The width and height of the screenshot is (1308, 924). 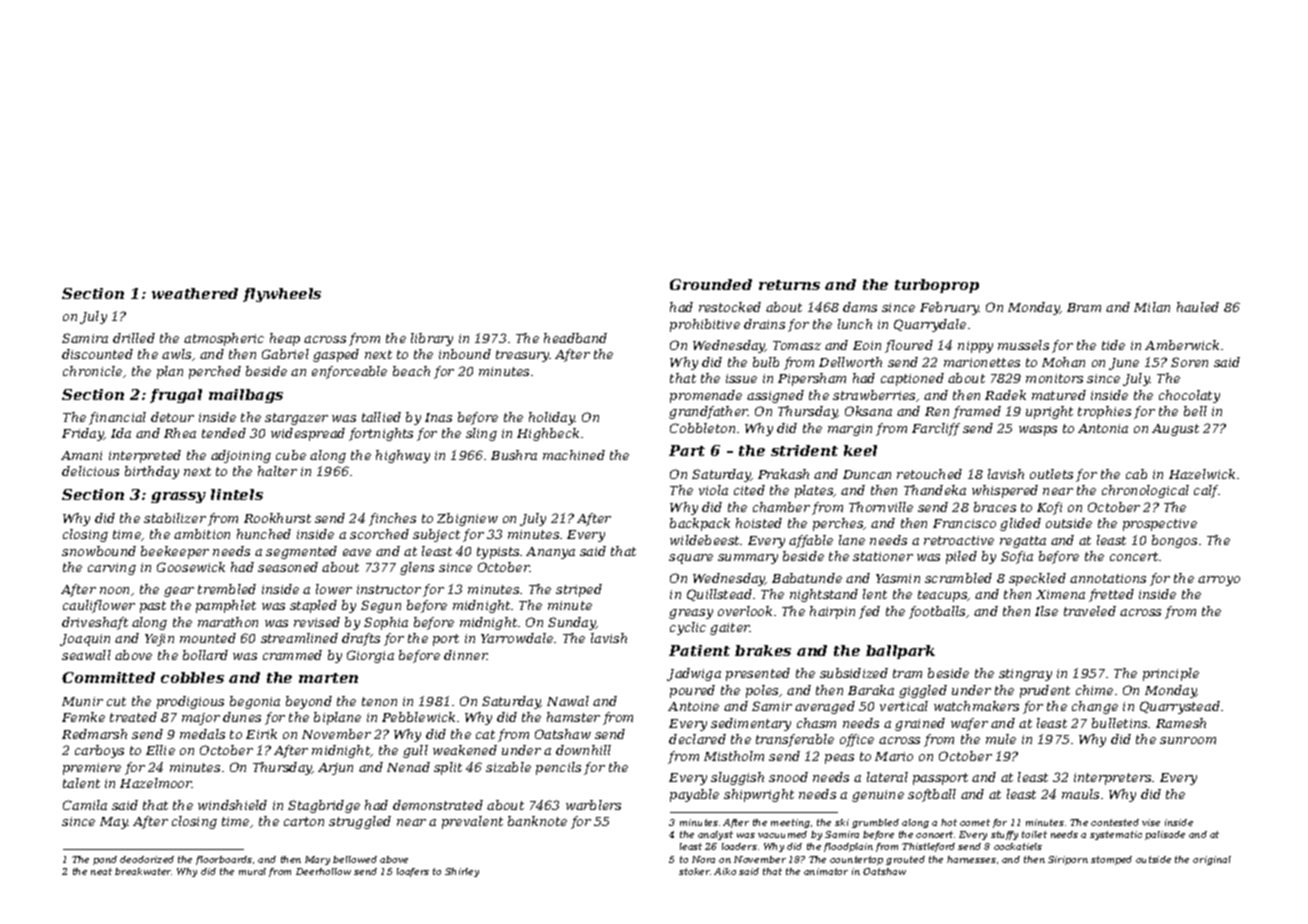 I want to click on declared, so click(x=697, y=739).
